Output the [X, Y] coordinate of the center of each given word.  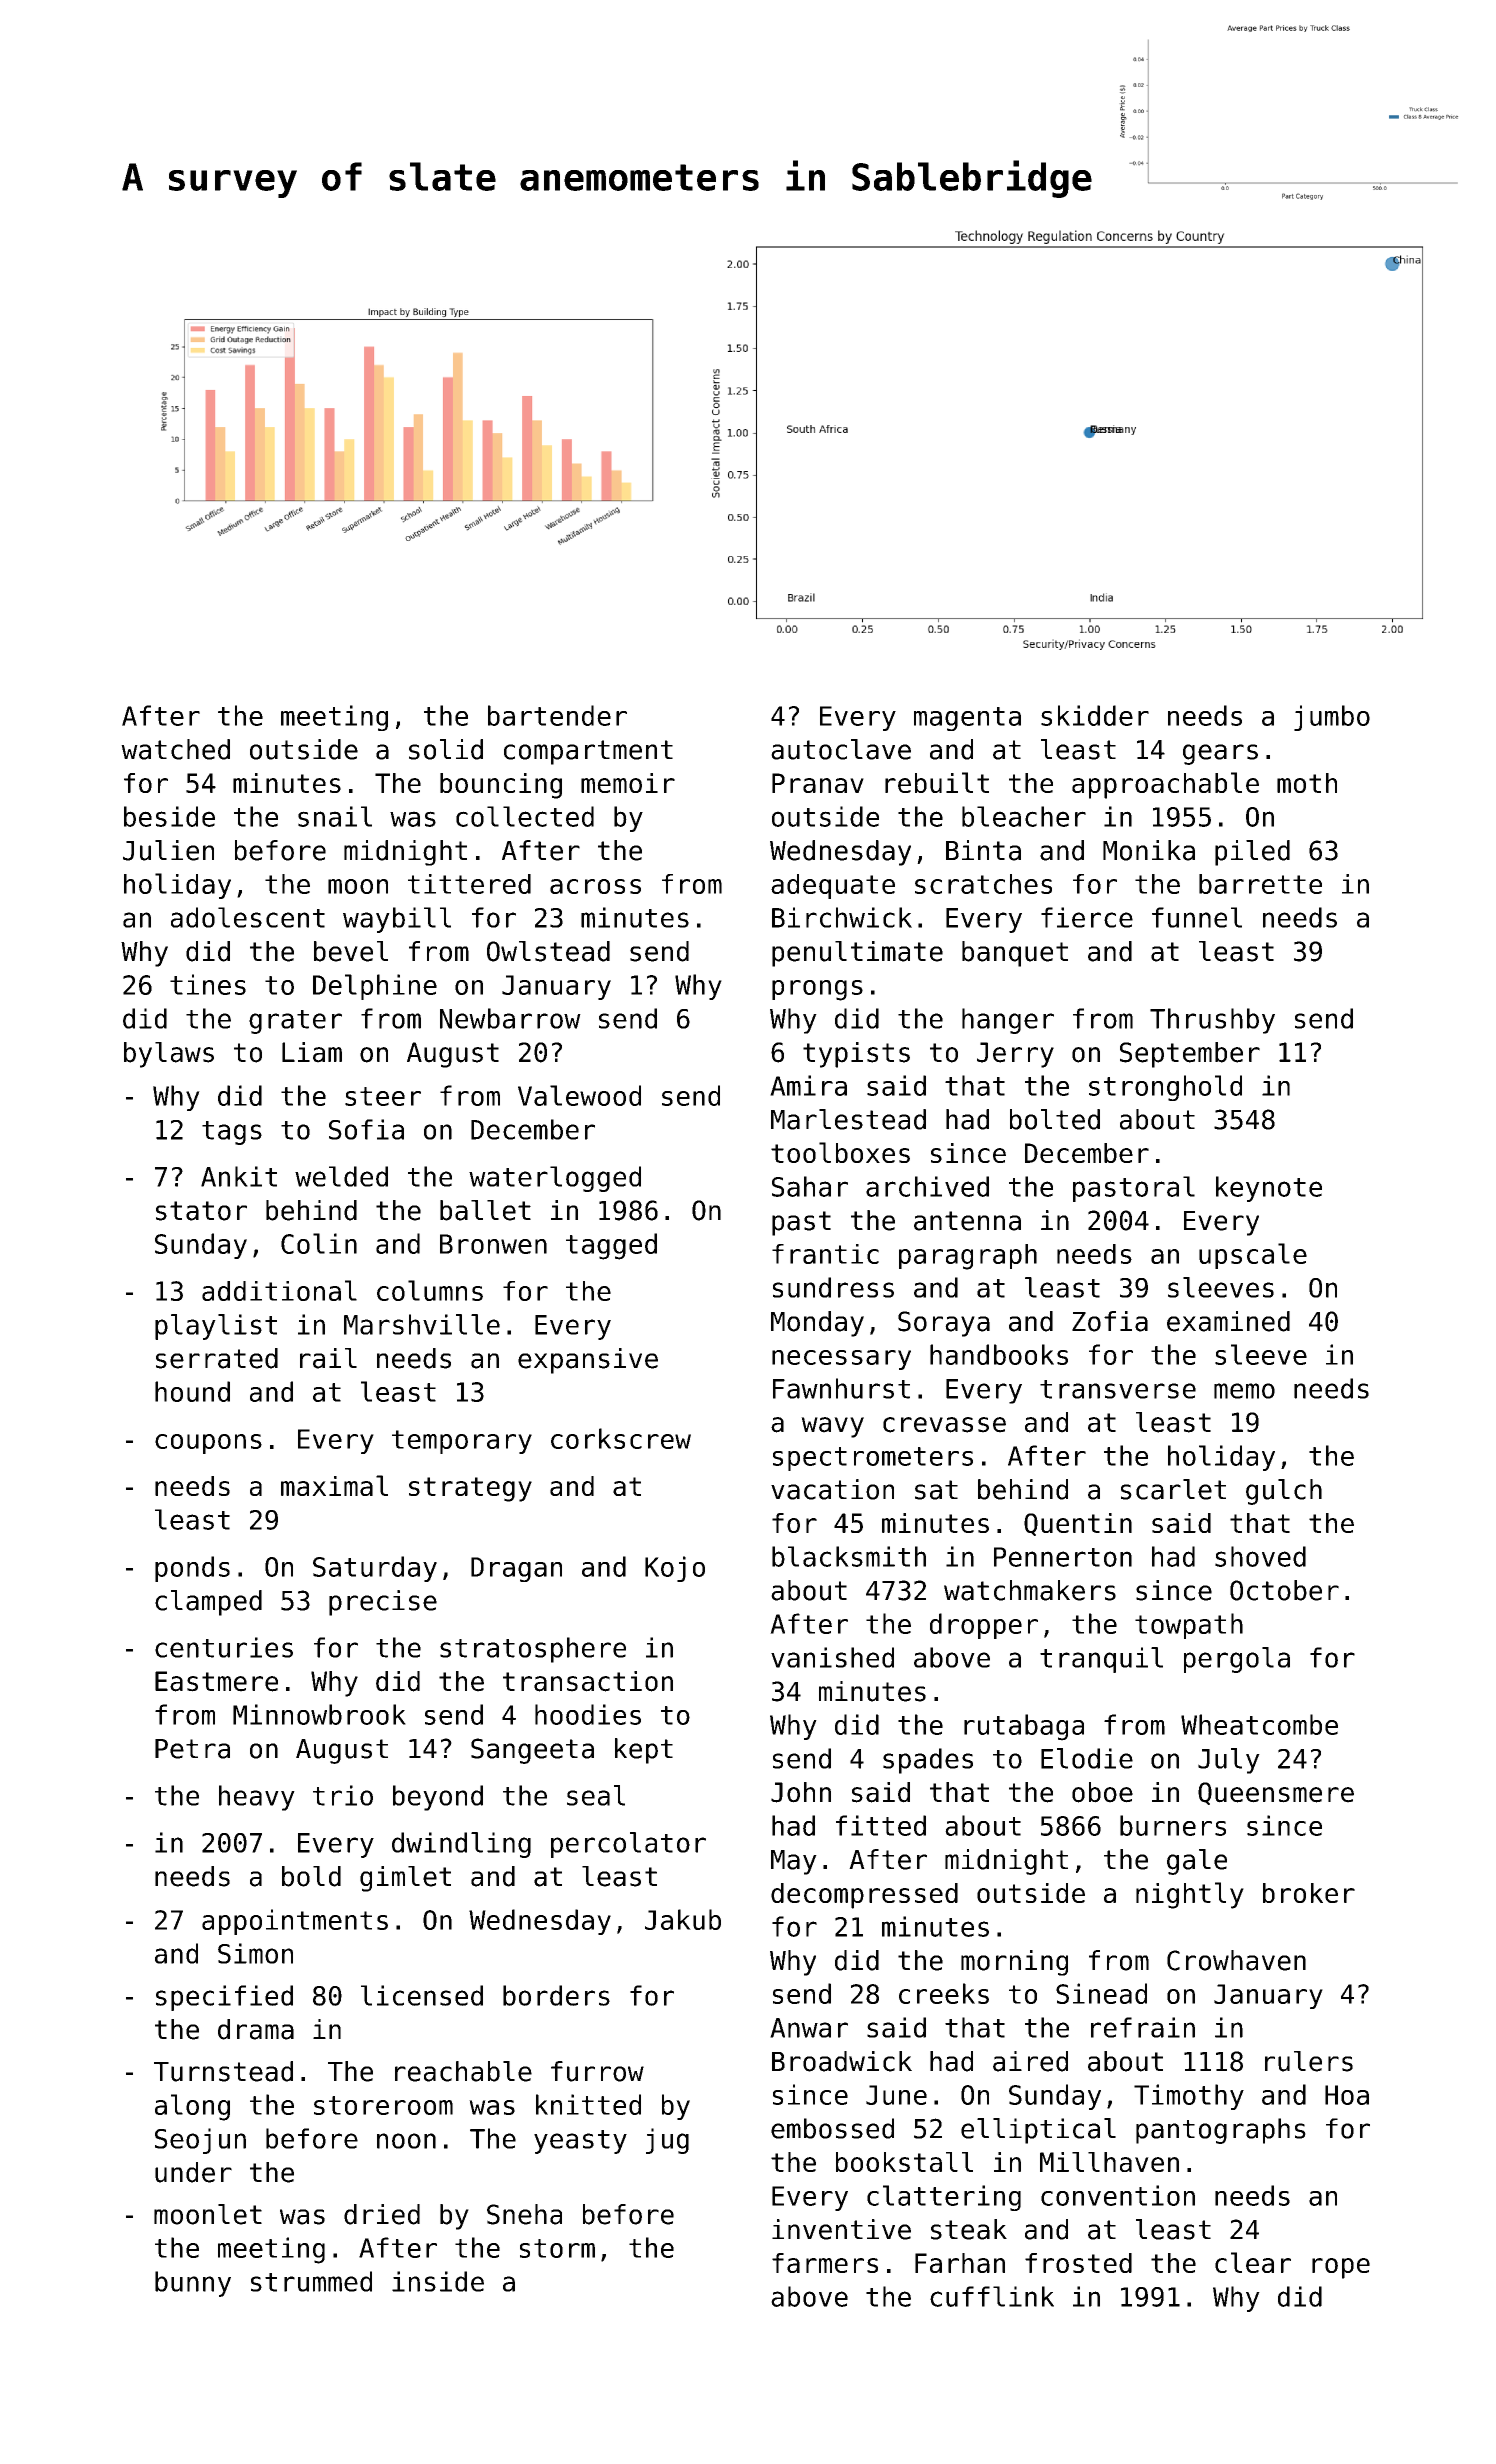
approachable [1165, 785]
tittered [469, 884]
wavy [832, 1427]
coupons [208, 1444]
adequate [833, 886]
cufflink [992, 2296]
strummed [311, 2281]
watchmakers [1030, 1590]
